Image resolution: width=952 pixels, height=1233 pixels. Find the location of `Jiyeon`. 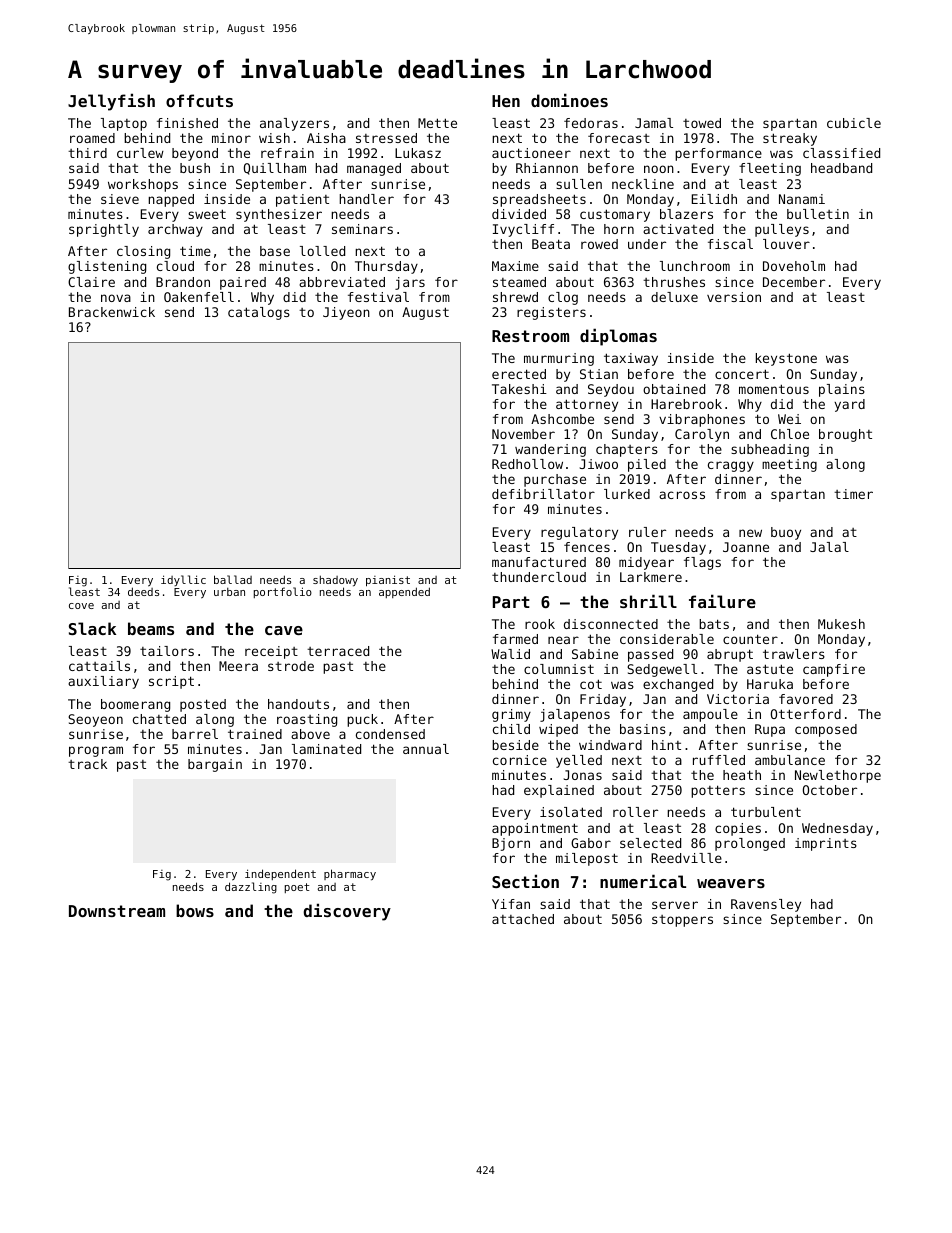

Jiyeon is located at coordinates (346, 313).
